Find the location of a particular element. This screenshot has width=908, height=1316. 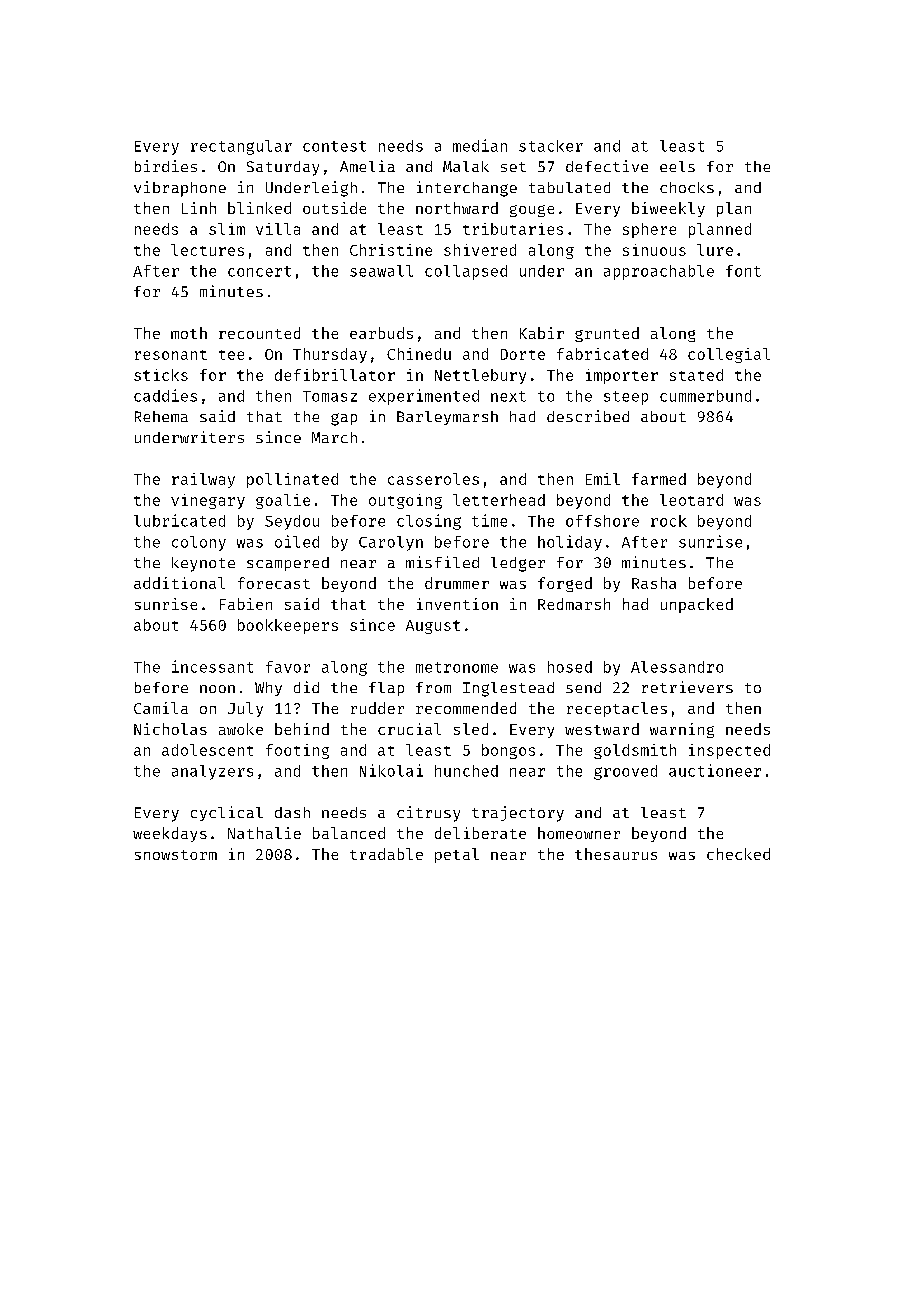

thesaurus is located at coordinates (616, 854).
